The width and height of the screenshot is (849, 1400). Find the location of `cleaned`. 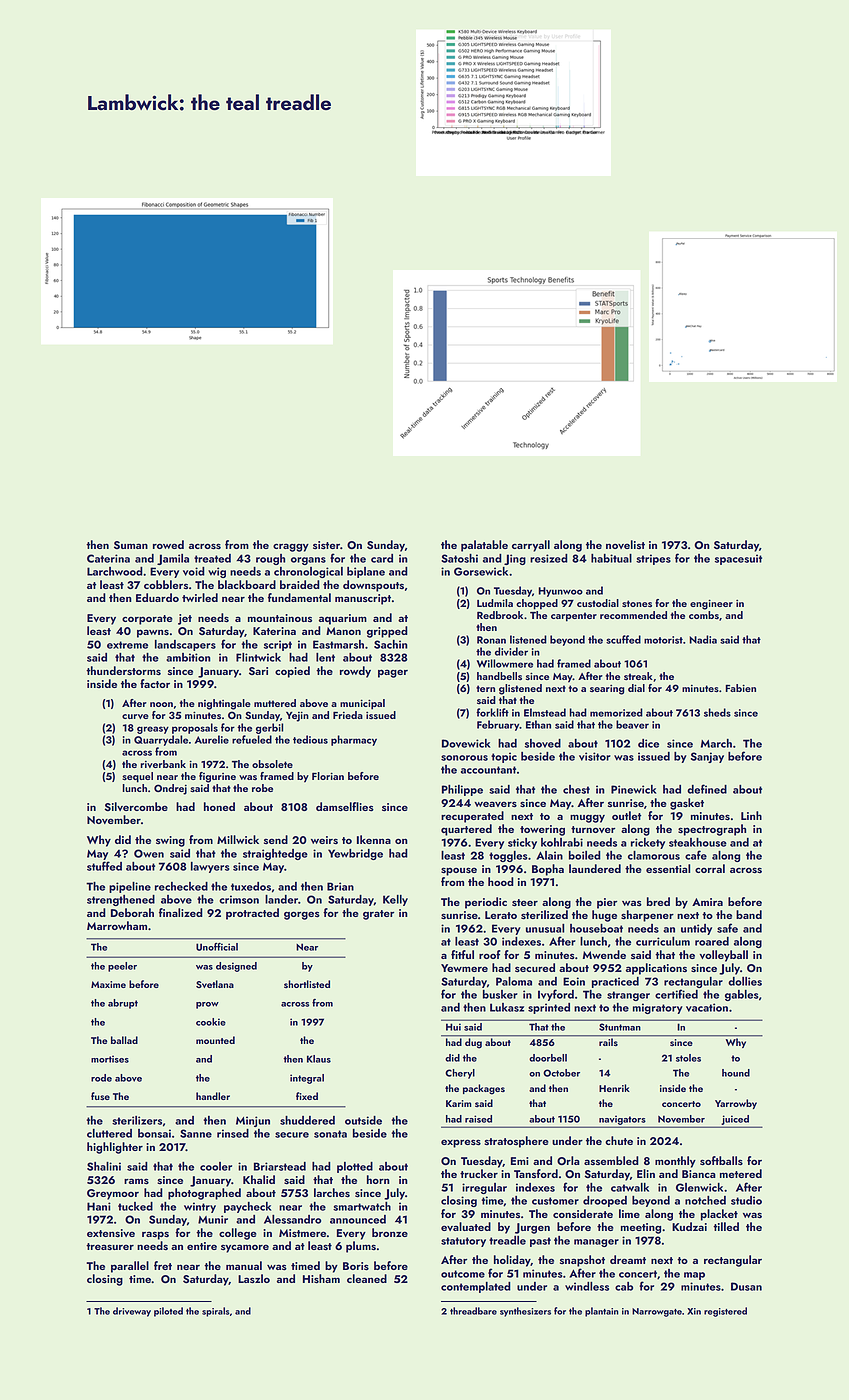

cleaned is located at coordinates (367, 1278).
